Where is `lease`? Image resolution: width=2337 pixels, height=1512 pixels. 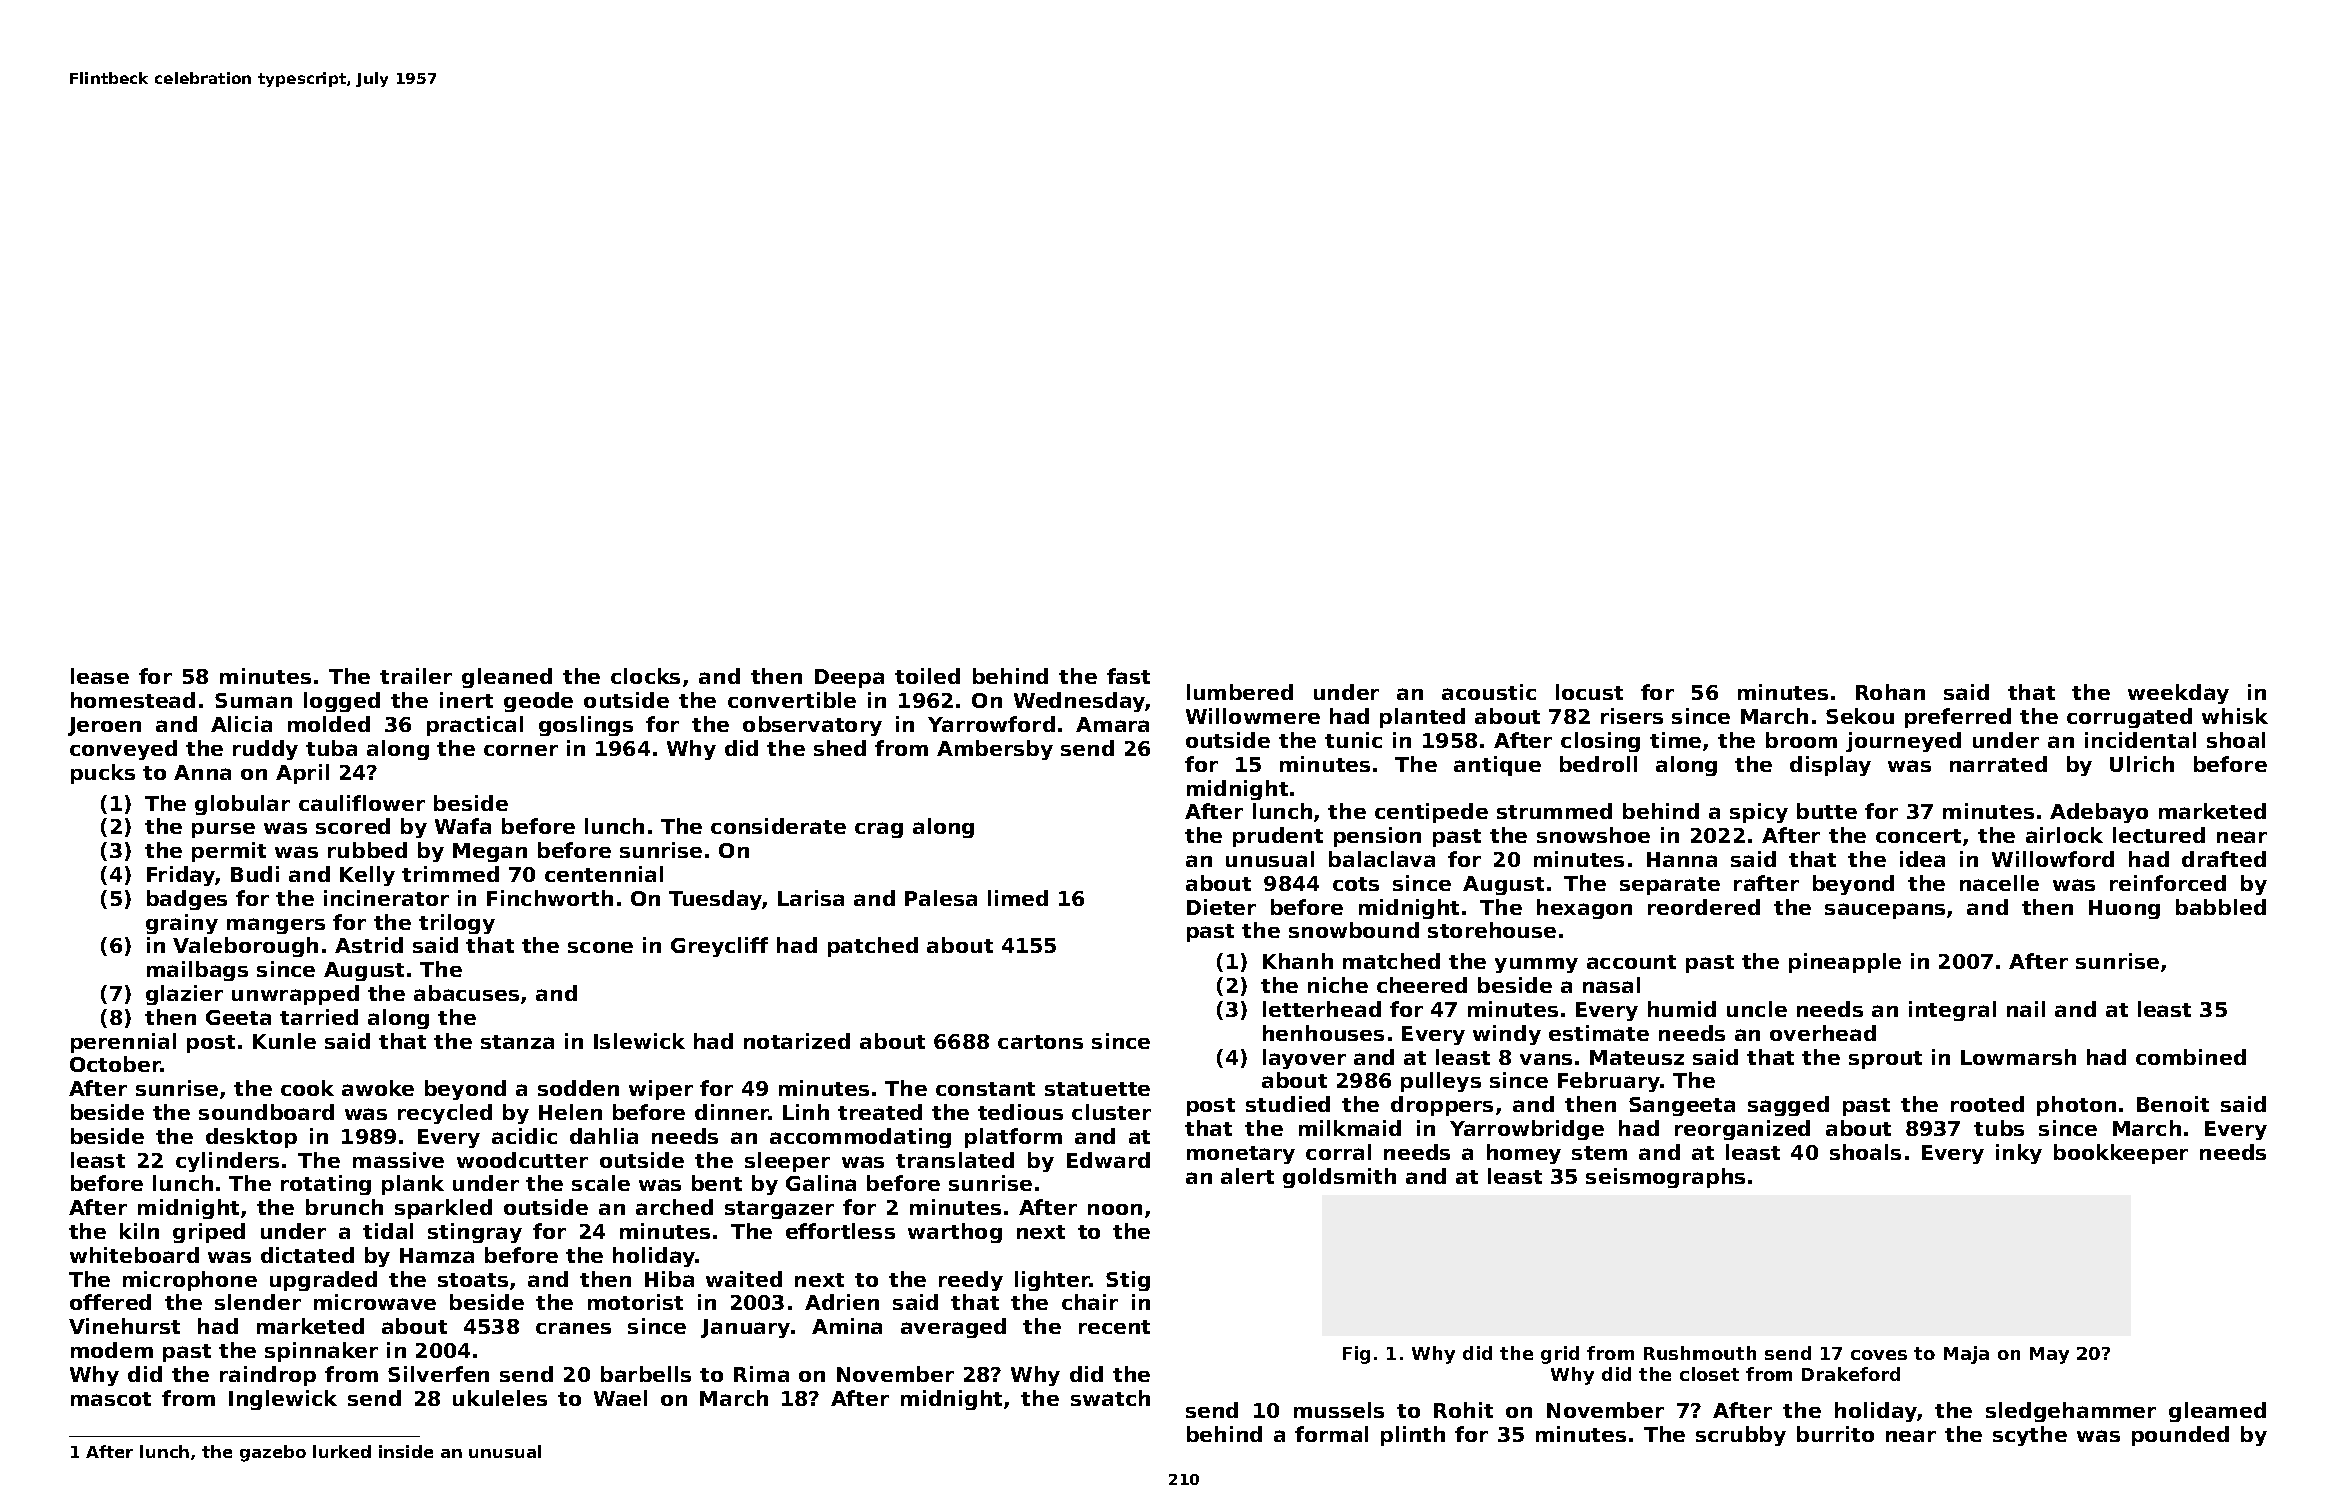
lease is located at coordinates (100, 676).
